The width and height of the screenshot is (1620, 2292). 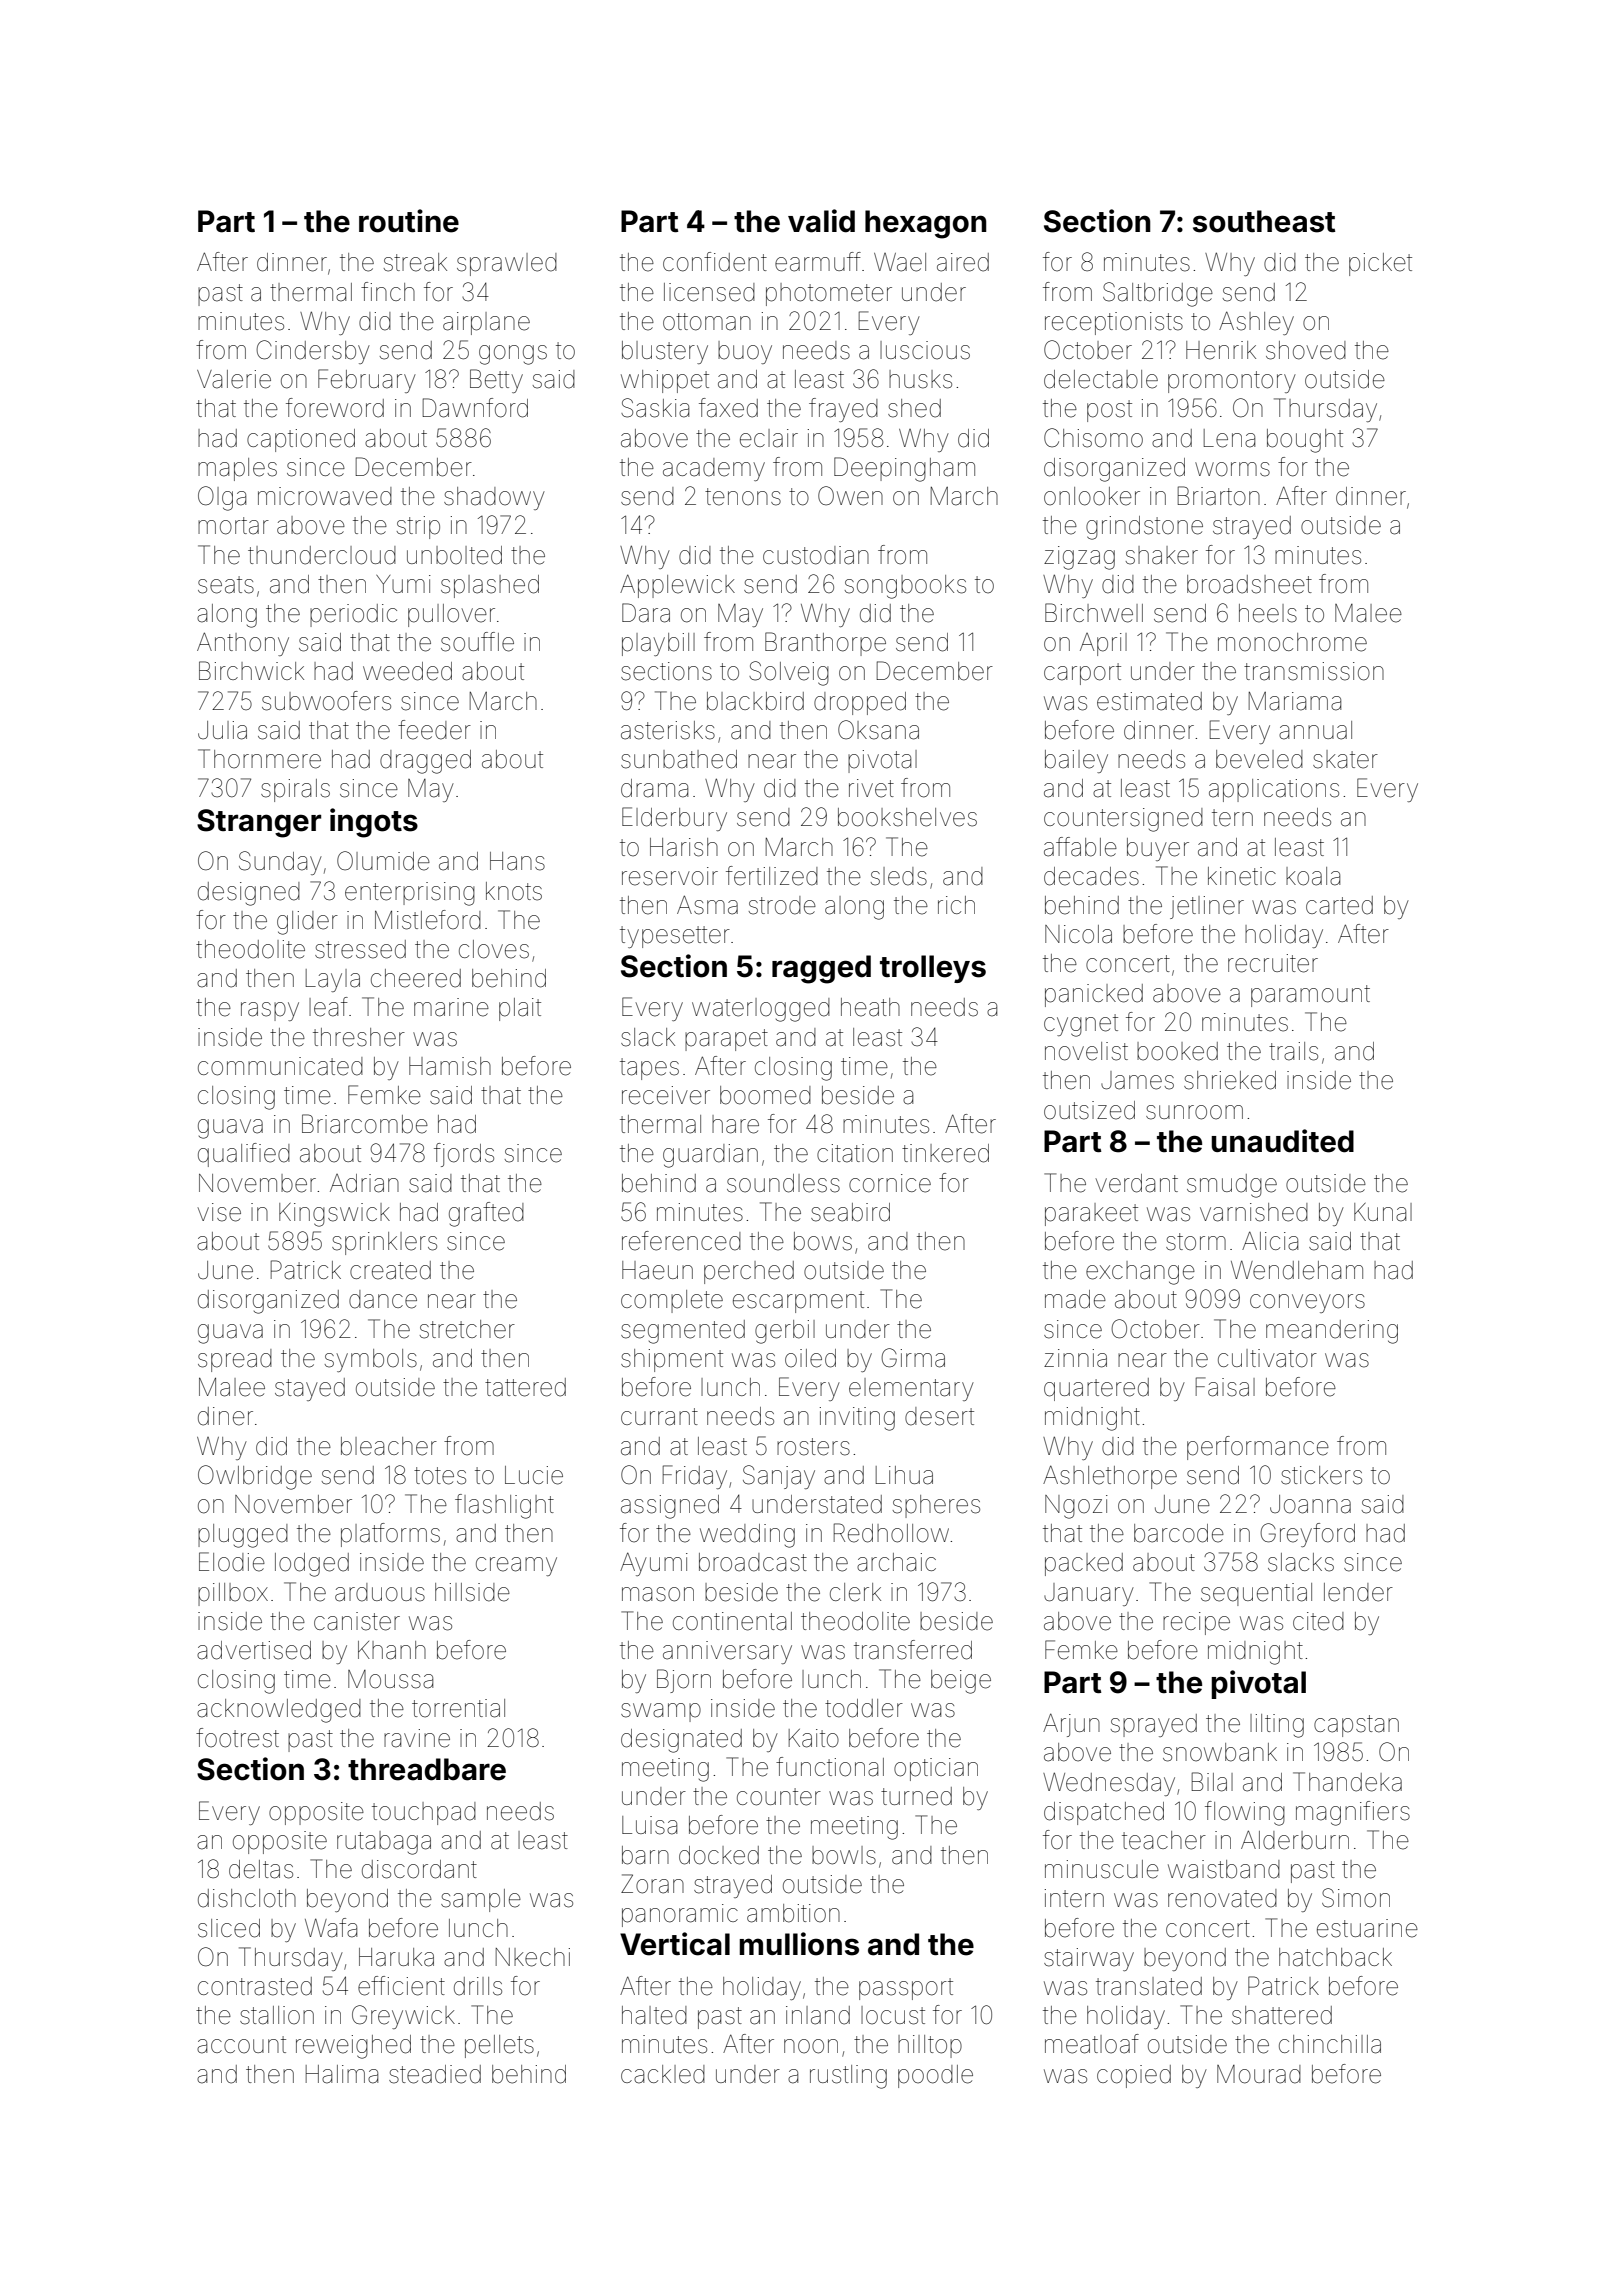 I want to click on Mourad, so click(x=1259, y=2074).
